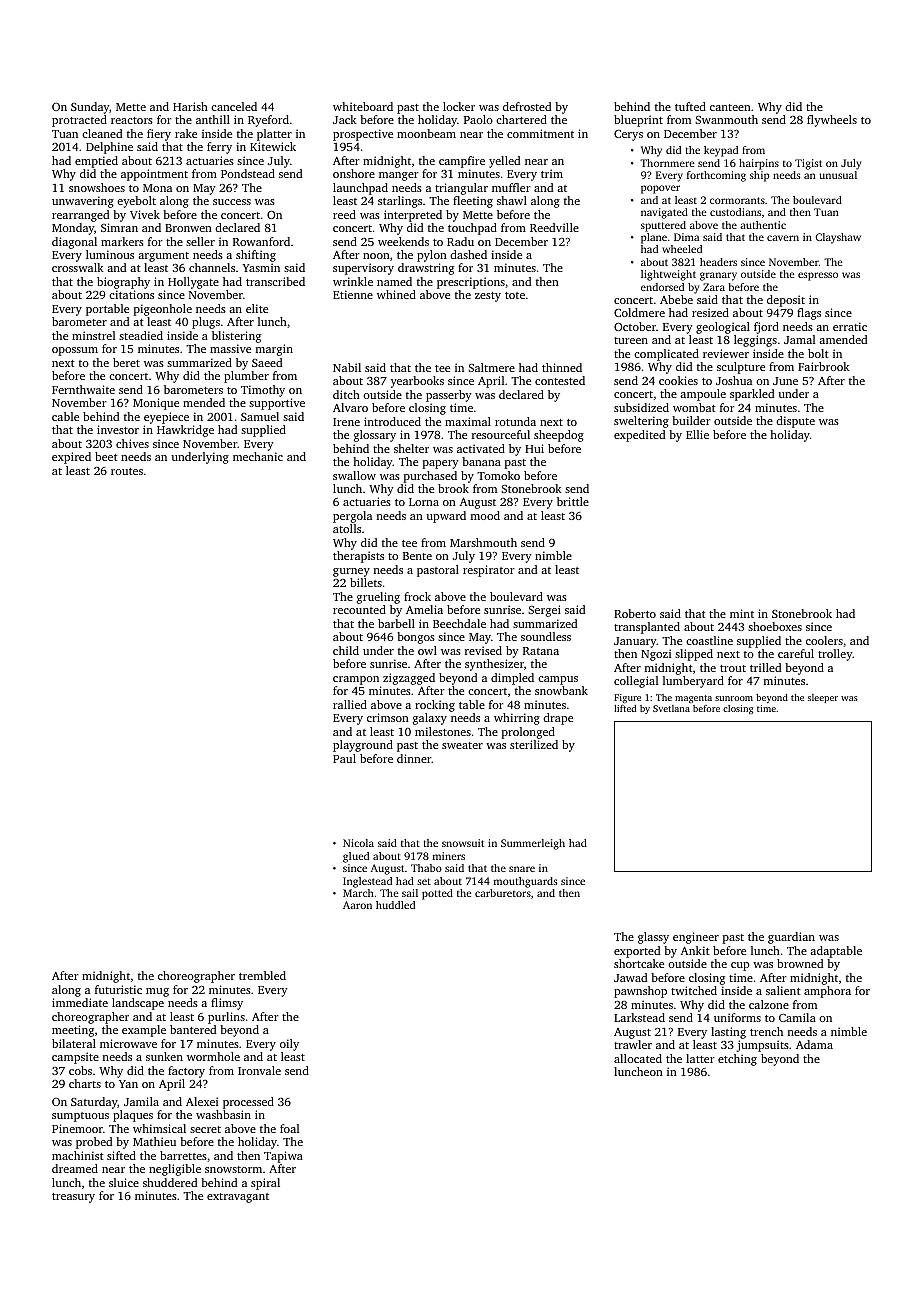  Describe the element at coordinates (238, 1198) in the document. I see `extravagant` at that location.
